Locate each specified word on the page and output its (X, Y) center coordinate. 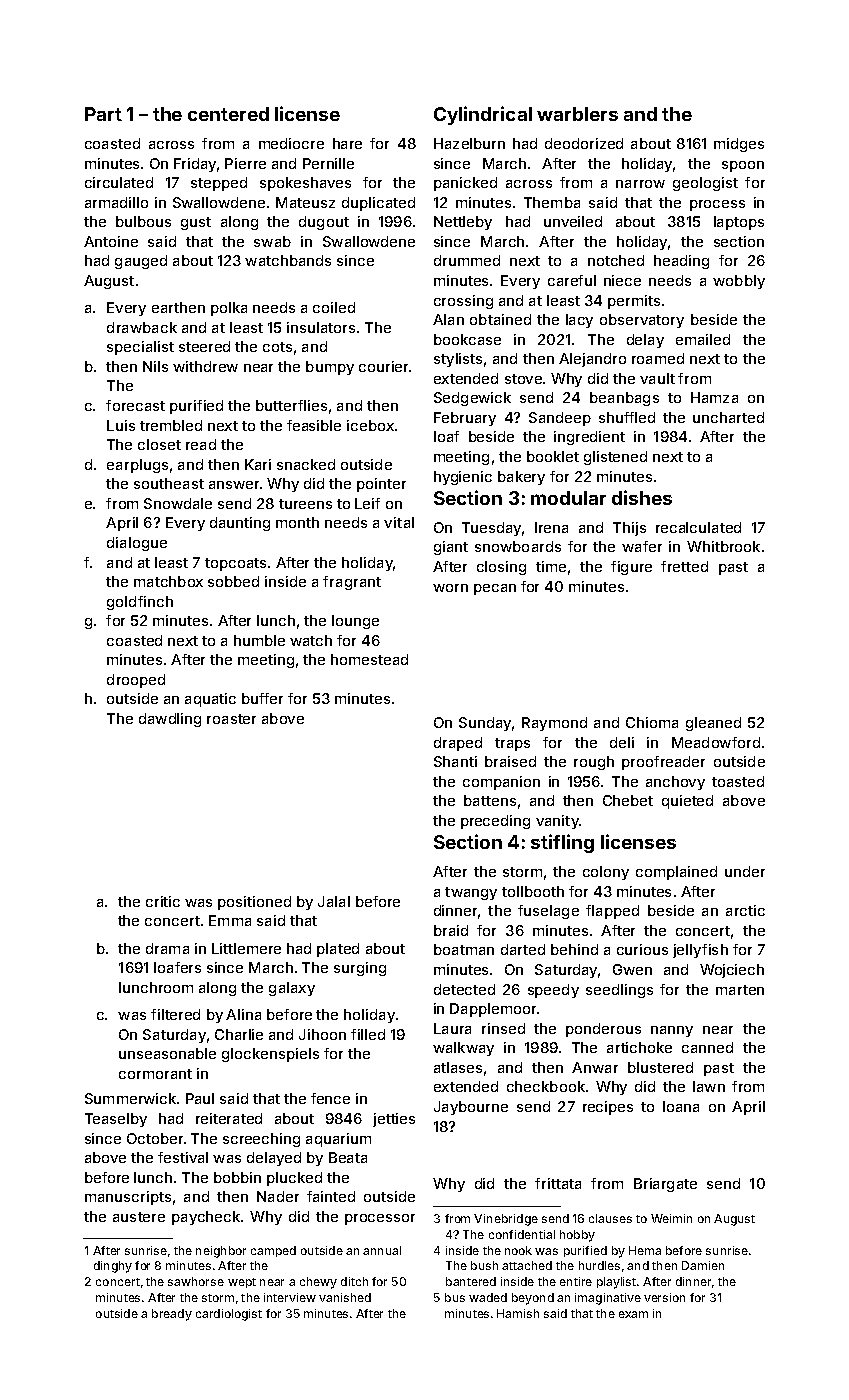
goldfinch (140, 603)
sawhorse (196, 1281)
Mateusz (305, 202)
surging (360, 969)
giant (451, 548)
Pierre (245, 163)
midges (739, 145)
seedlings (619, 991)
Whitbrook (723, 546)
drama (167, 948)
